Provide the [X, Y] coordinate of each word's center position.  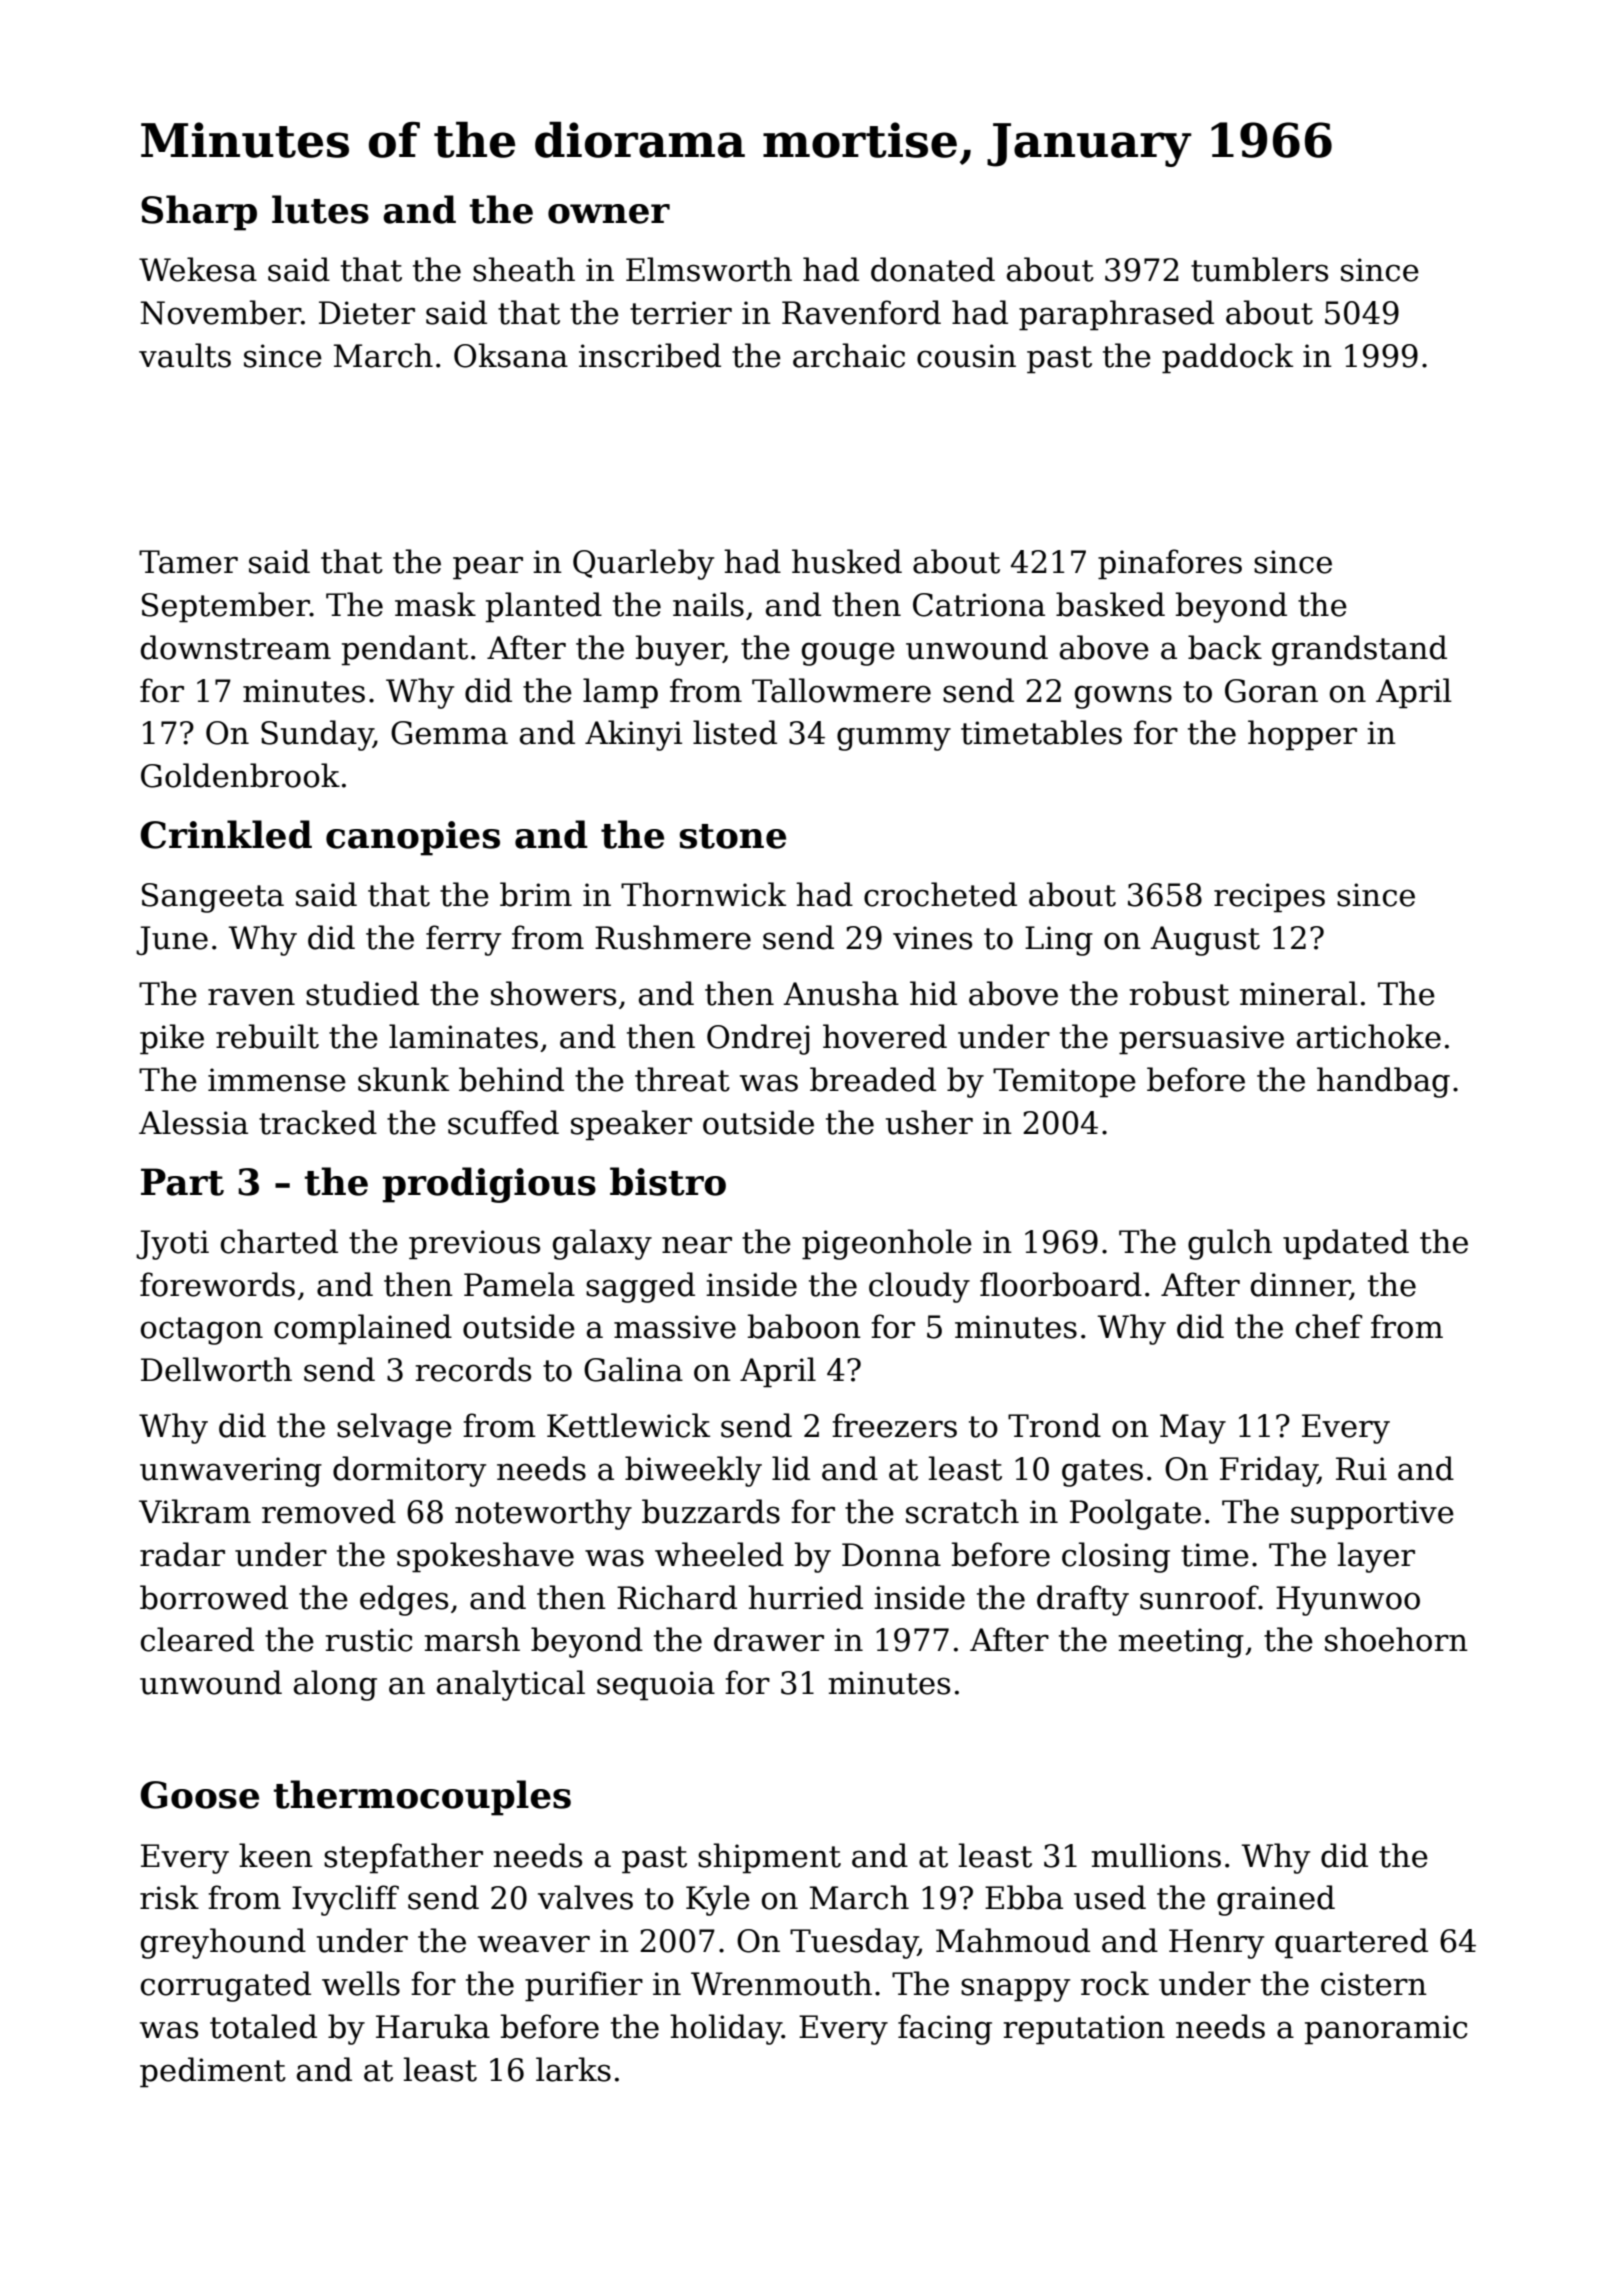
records [473, 1369]
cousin [966, 356]
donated [933, 269]
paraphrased [1116, 315]
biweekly [693, 1471]
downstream [236, 647]
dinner [1300, 1285]
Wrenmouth [781, 1983]
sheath [524, 269]
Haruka [433, 2026]
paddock [1227, 358]
